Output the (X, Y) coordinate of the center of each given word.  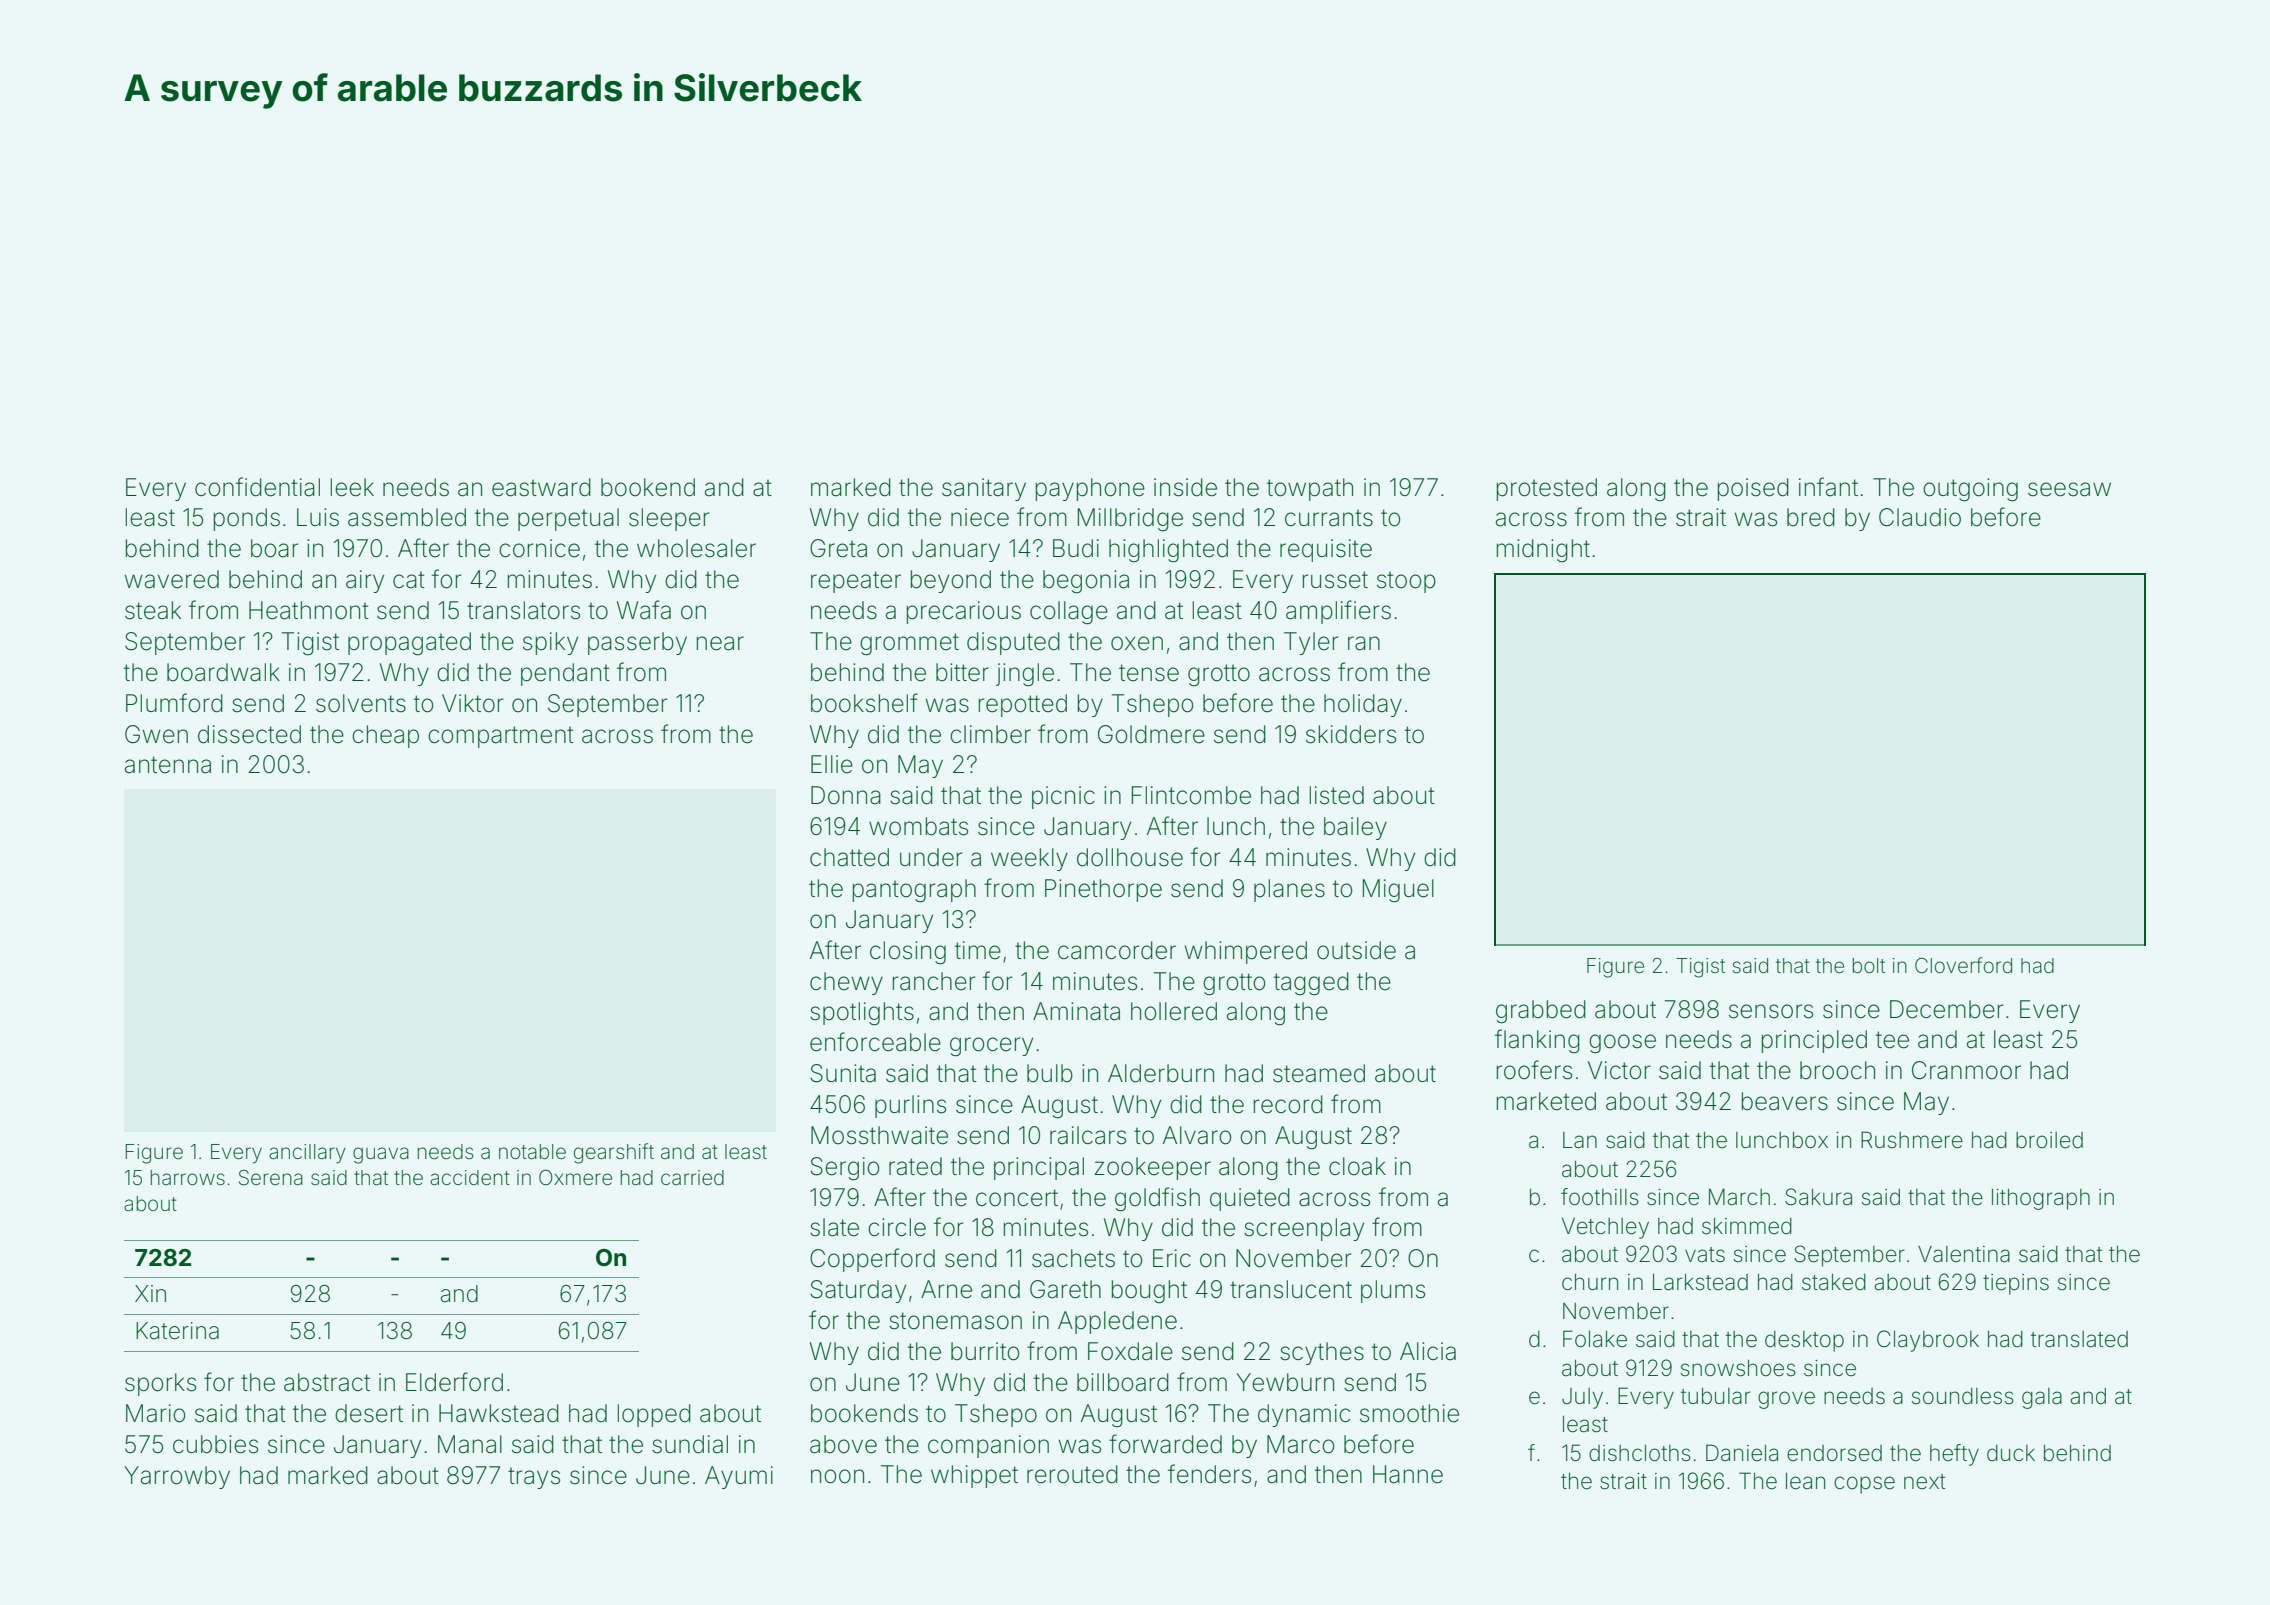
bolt (1869, 965)
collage (1069, 613)
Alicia (1428, 1351)
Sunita (843, 1073)
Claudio (1920, 517)
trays (534, 1478)
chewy (846, 983)
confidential (257, 487)
